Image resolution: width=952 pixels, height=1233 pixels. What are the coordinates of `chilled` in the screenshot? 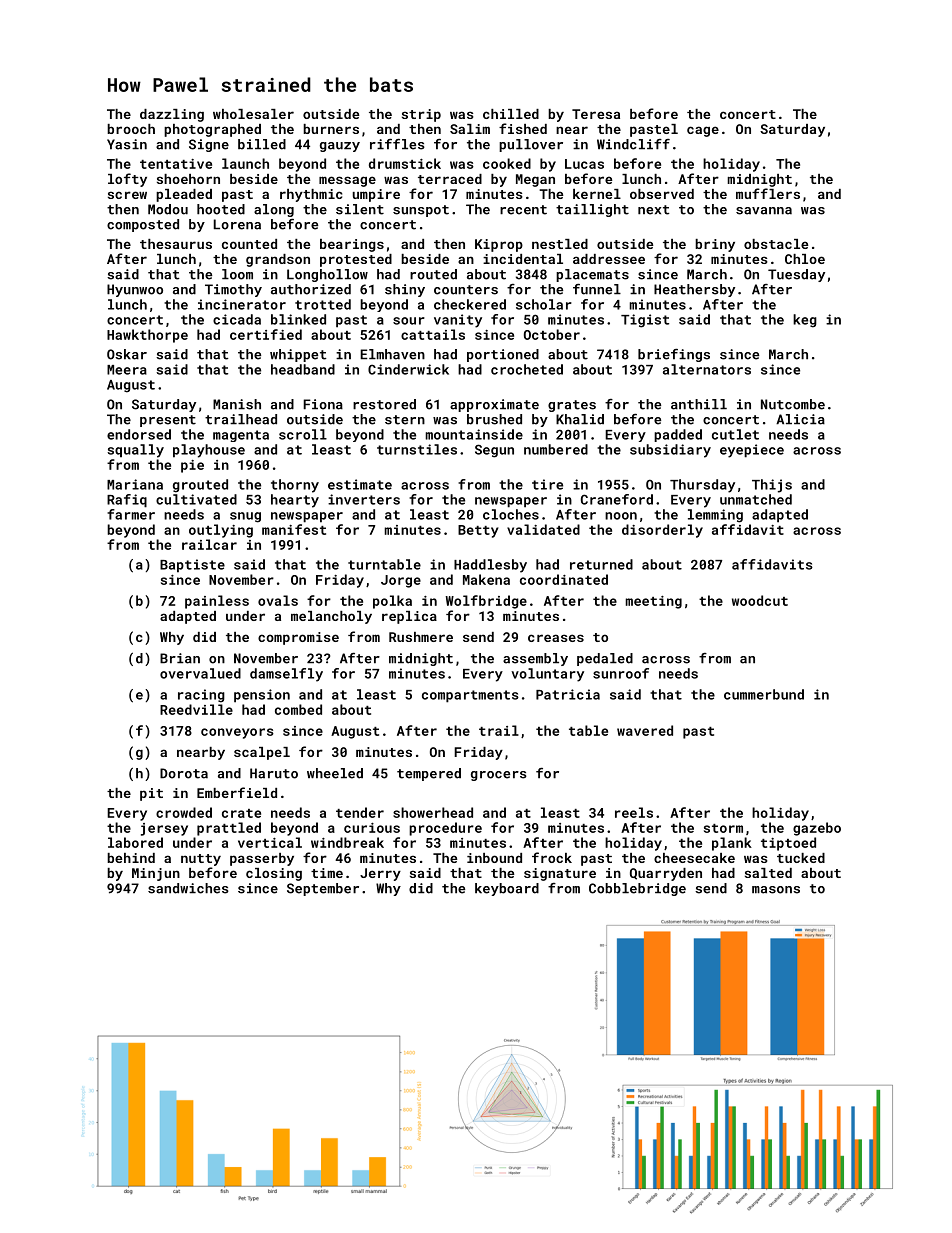 It's located at (511, 114).
